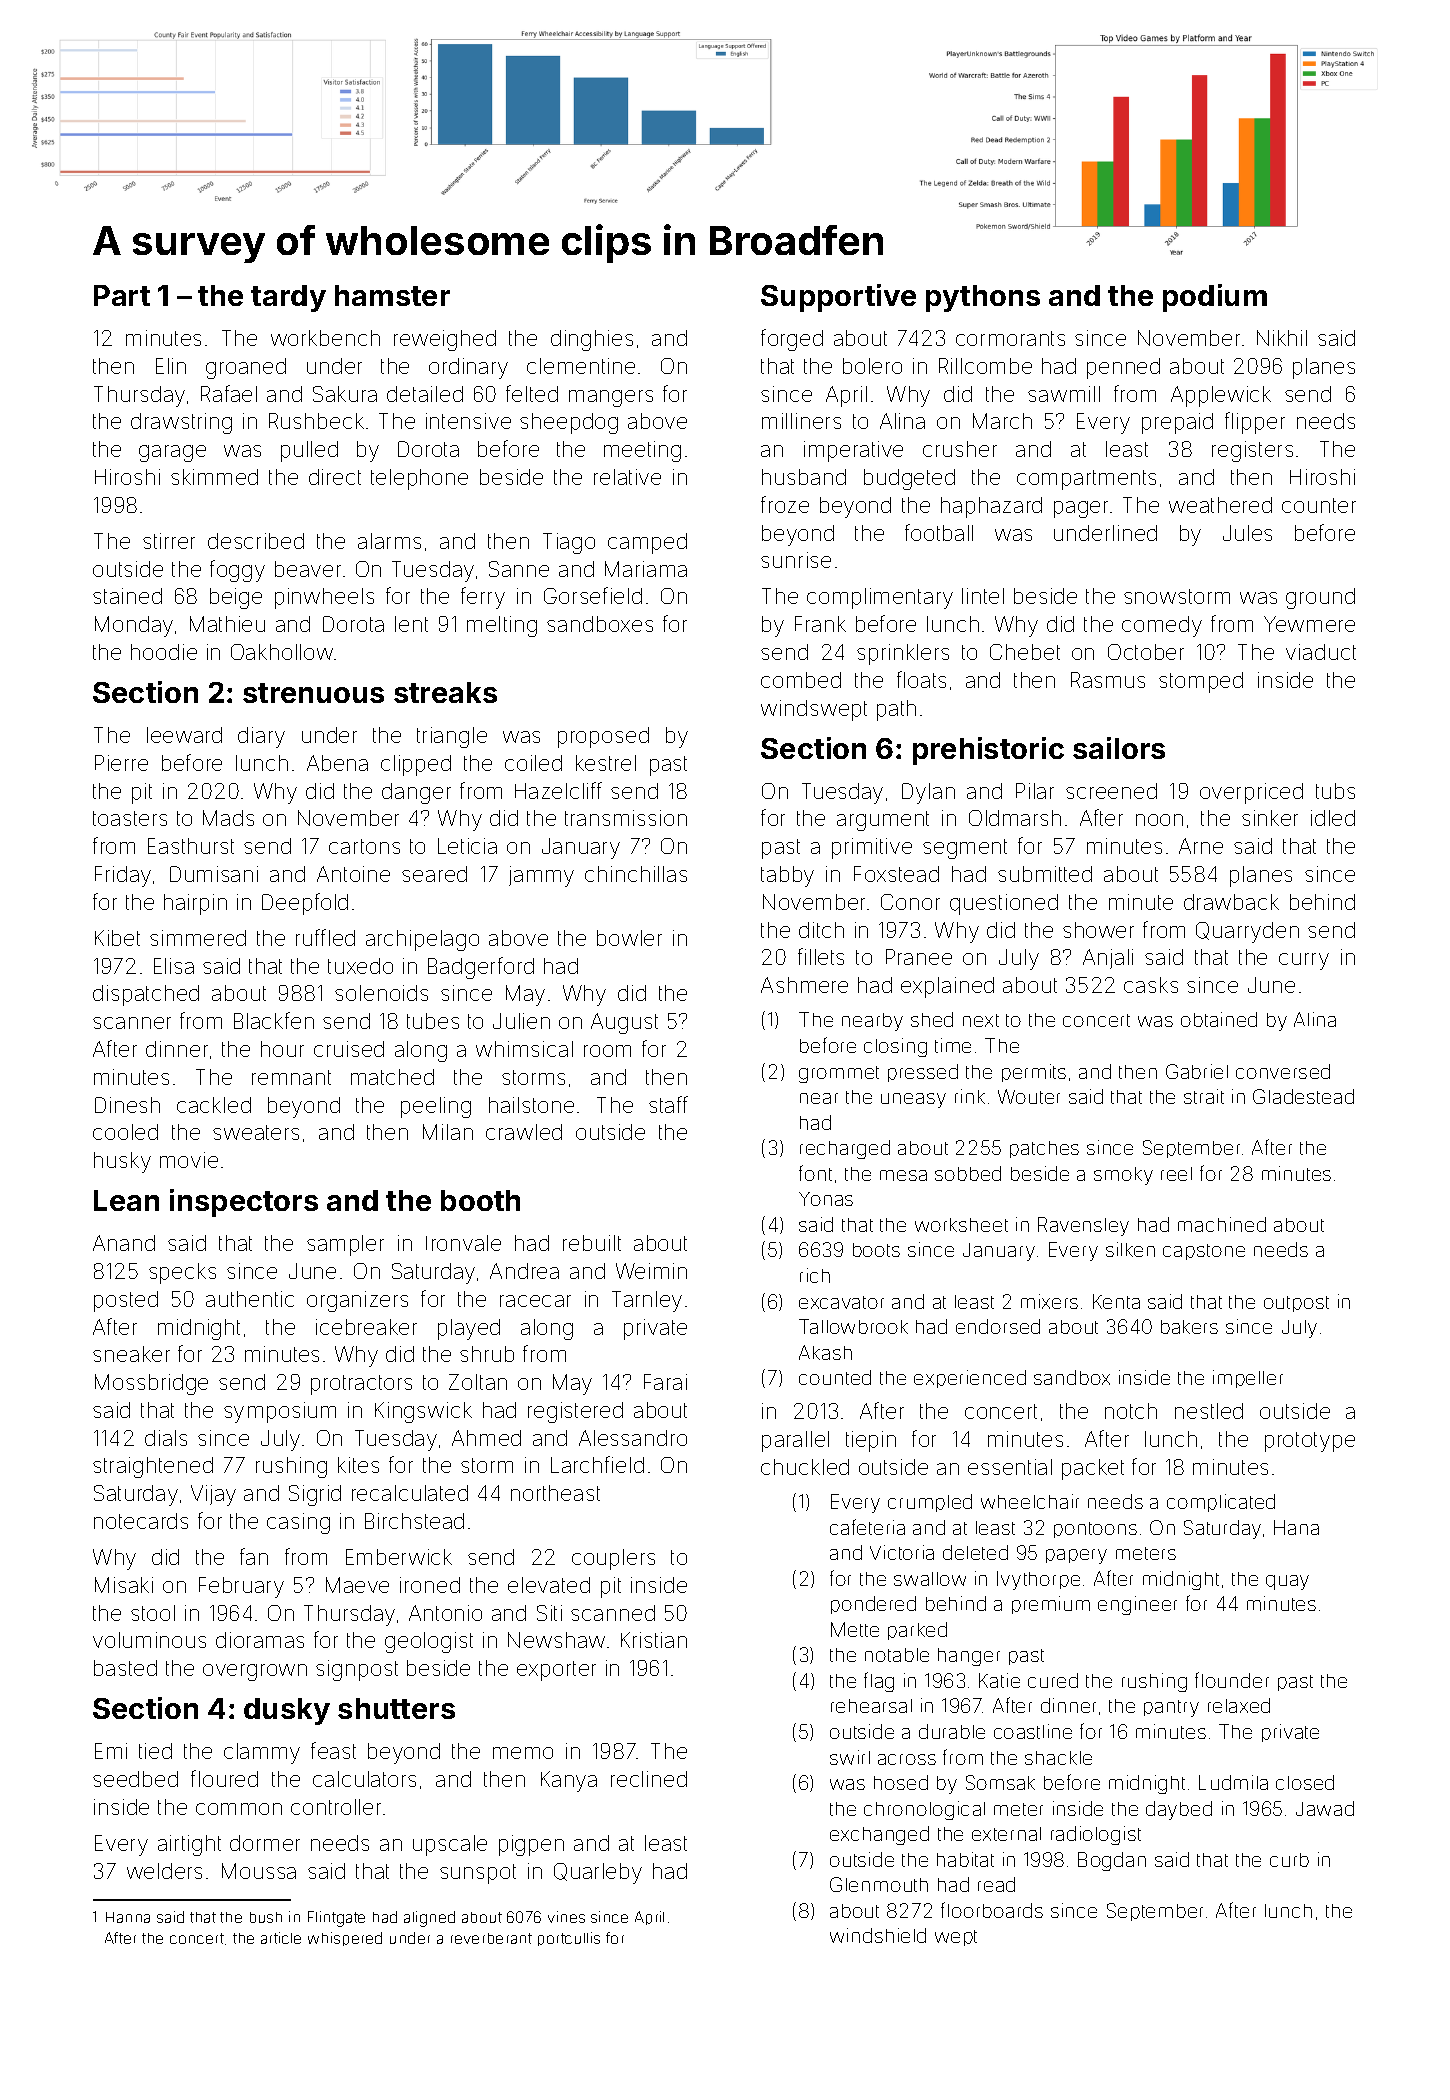  What do you see at coordinates (1215, 298) in the page?
I see `podium` at bounding box center [1215, 298].
